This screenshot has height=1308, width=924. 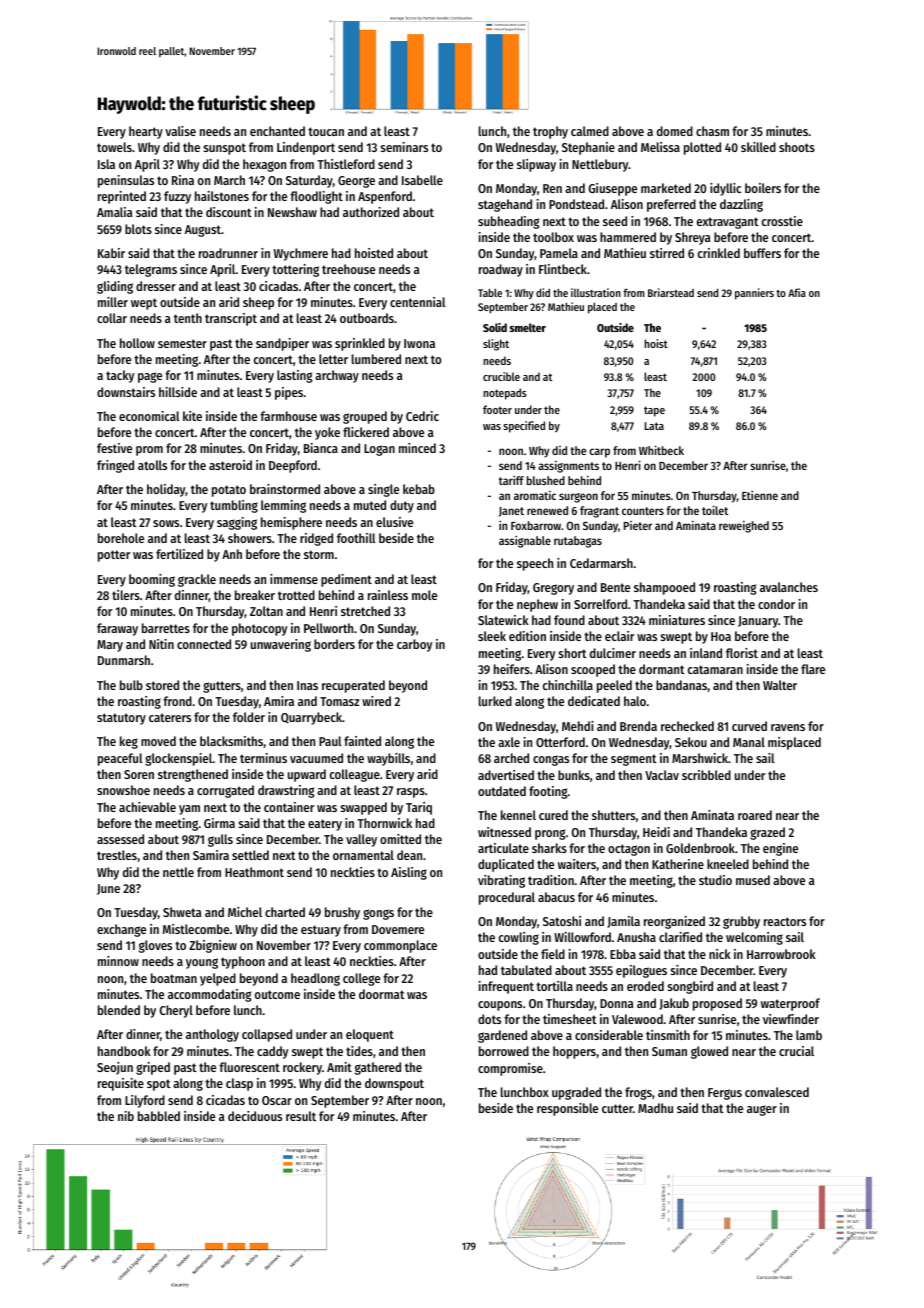 What do you see at coordinates (153, 1068) in the screenshot?
I see `griped` at bounding box center [153, 1068].
